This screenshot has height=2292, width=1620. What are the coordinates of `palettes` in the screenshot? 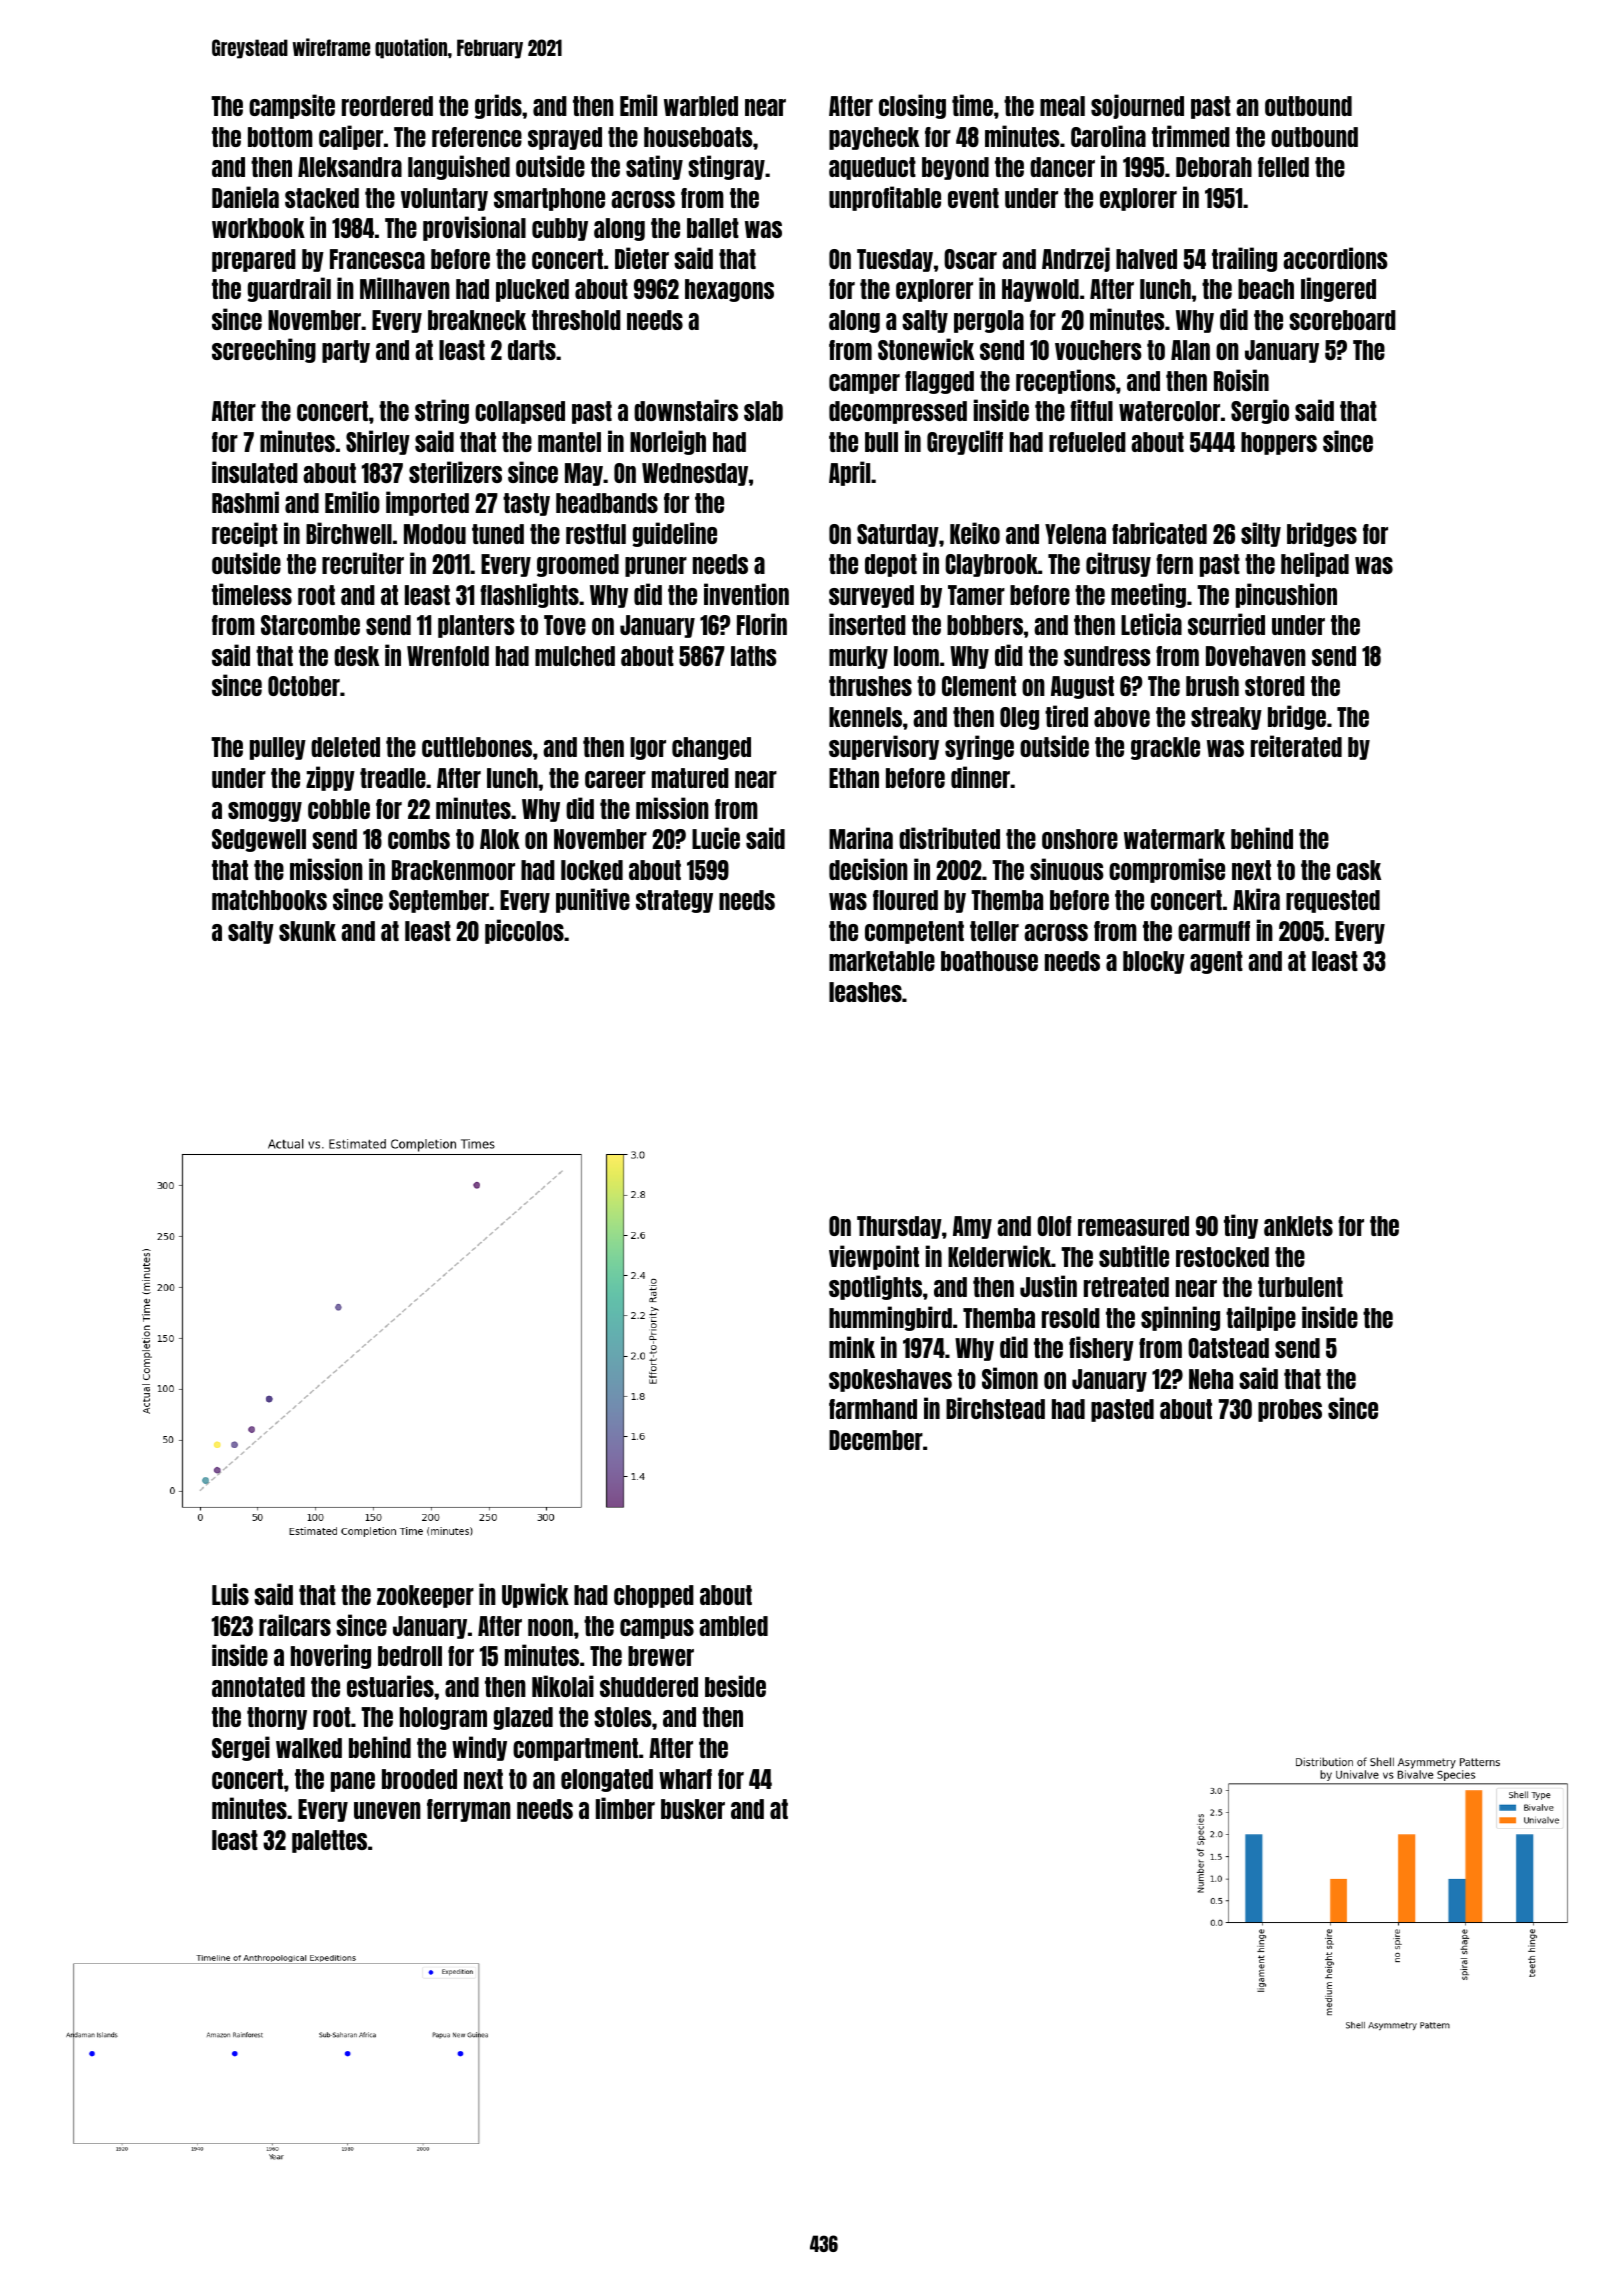 It's located at (329, 1841).
